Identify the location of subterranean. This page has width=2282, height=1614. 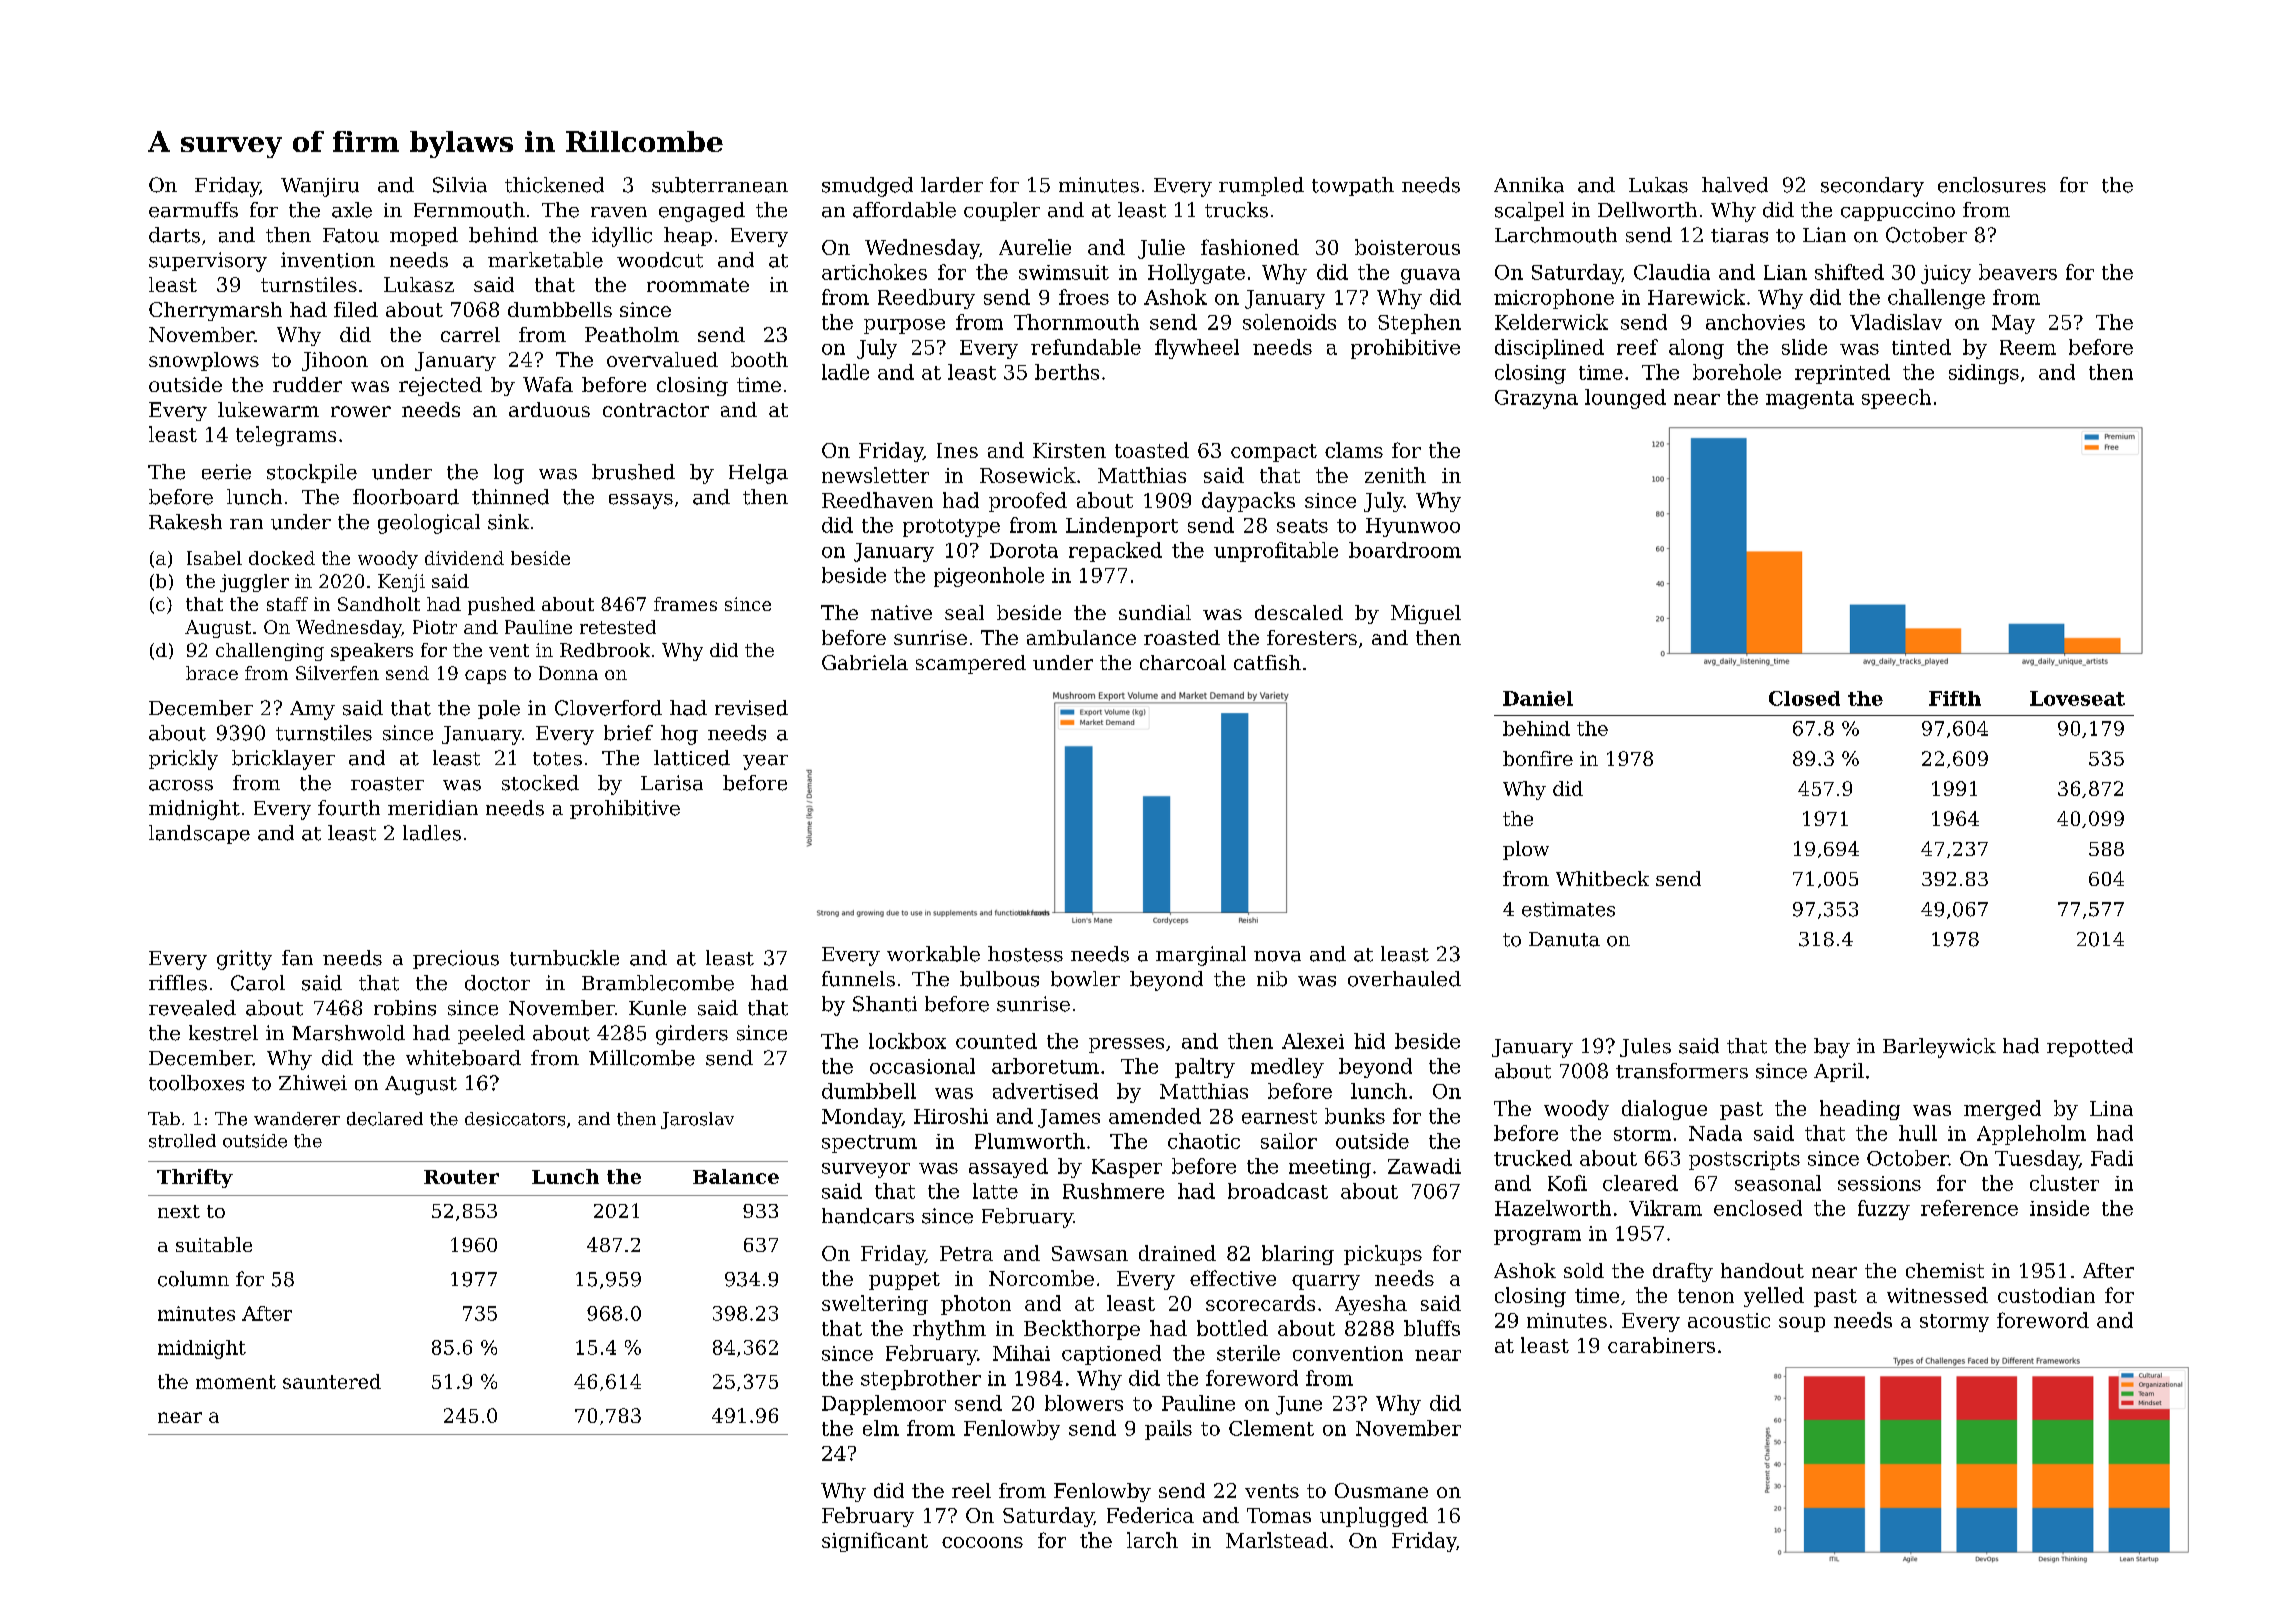
(720, 185).
